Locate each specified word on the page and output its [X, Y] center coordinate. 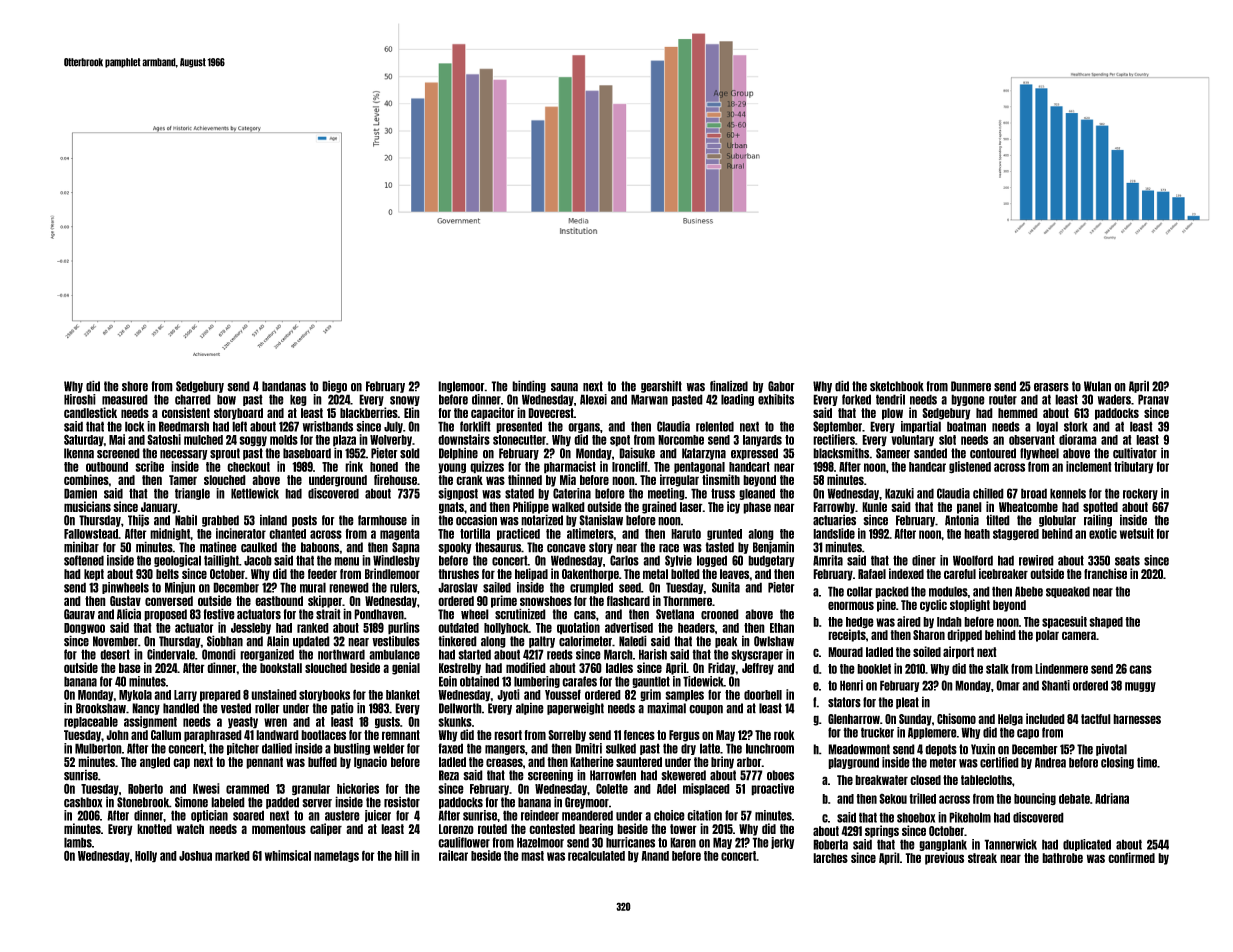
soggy [253, 441]
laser [691, 507]
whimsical [288, 855]
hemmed [1018, 413]
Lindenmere [1061, 668]
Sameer [893, 453]
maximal [666, 708]
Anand [655, 856]
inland [273, 520]
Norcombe [681, 440]
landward [277, 735]
